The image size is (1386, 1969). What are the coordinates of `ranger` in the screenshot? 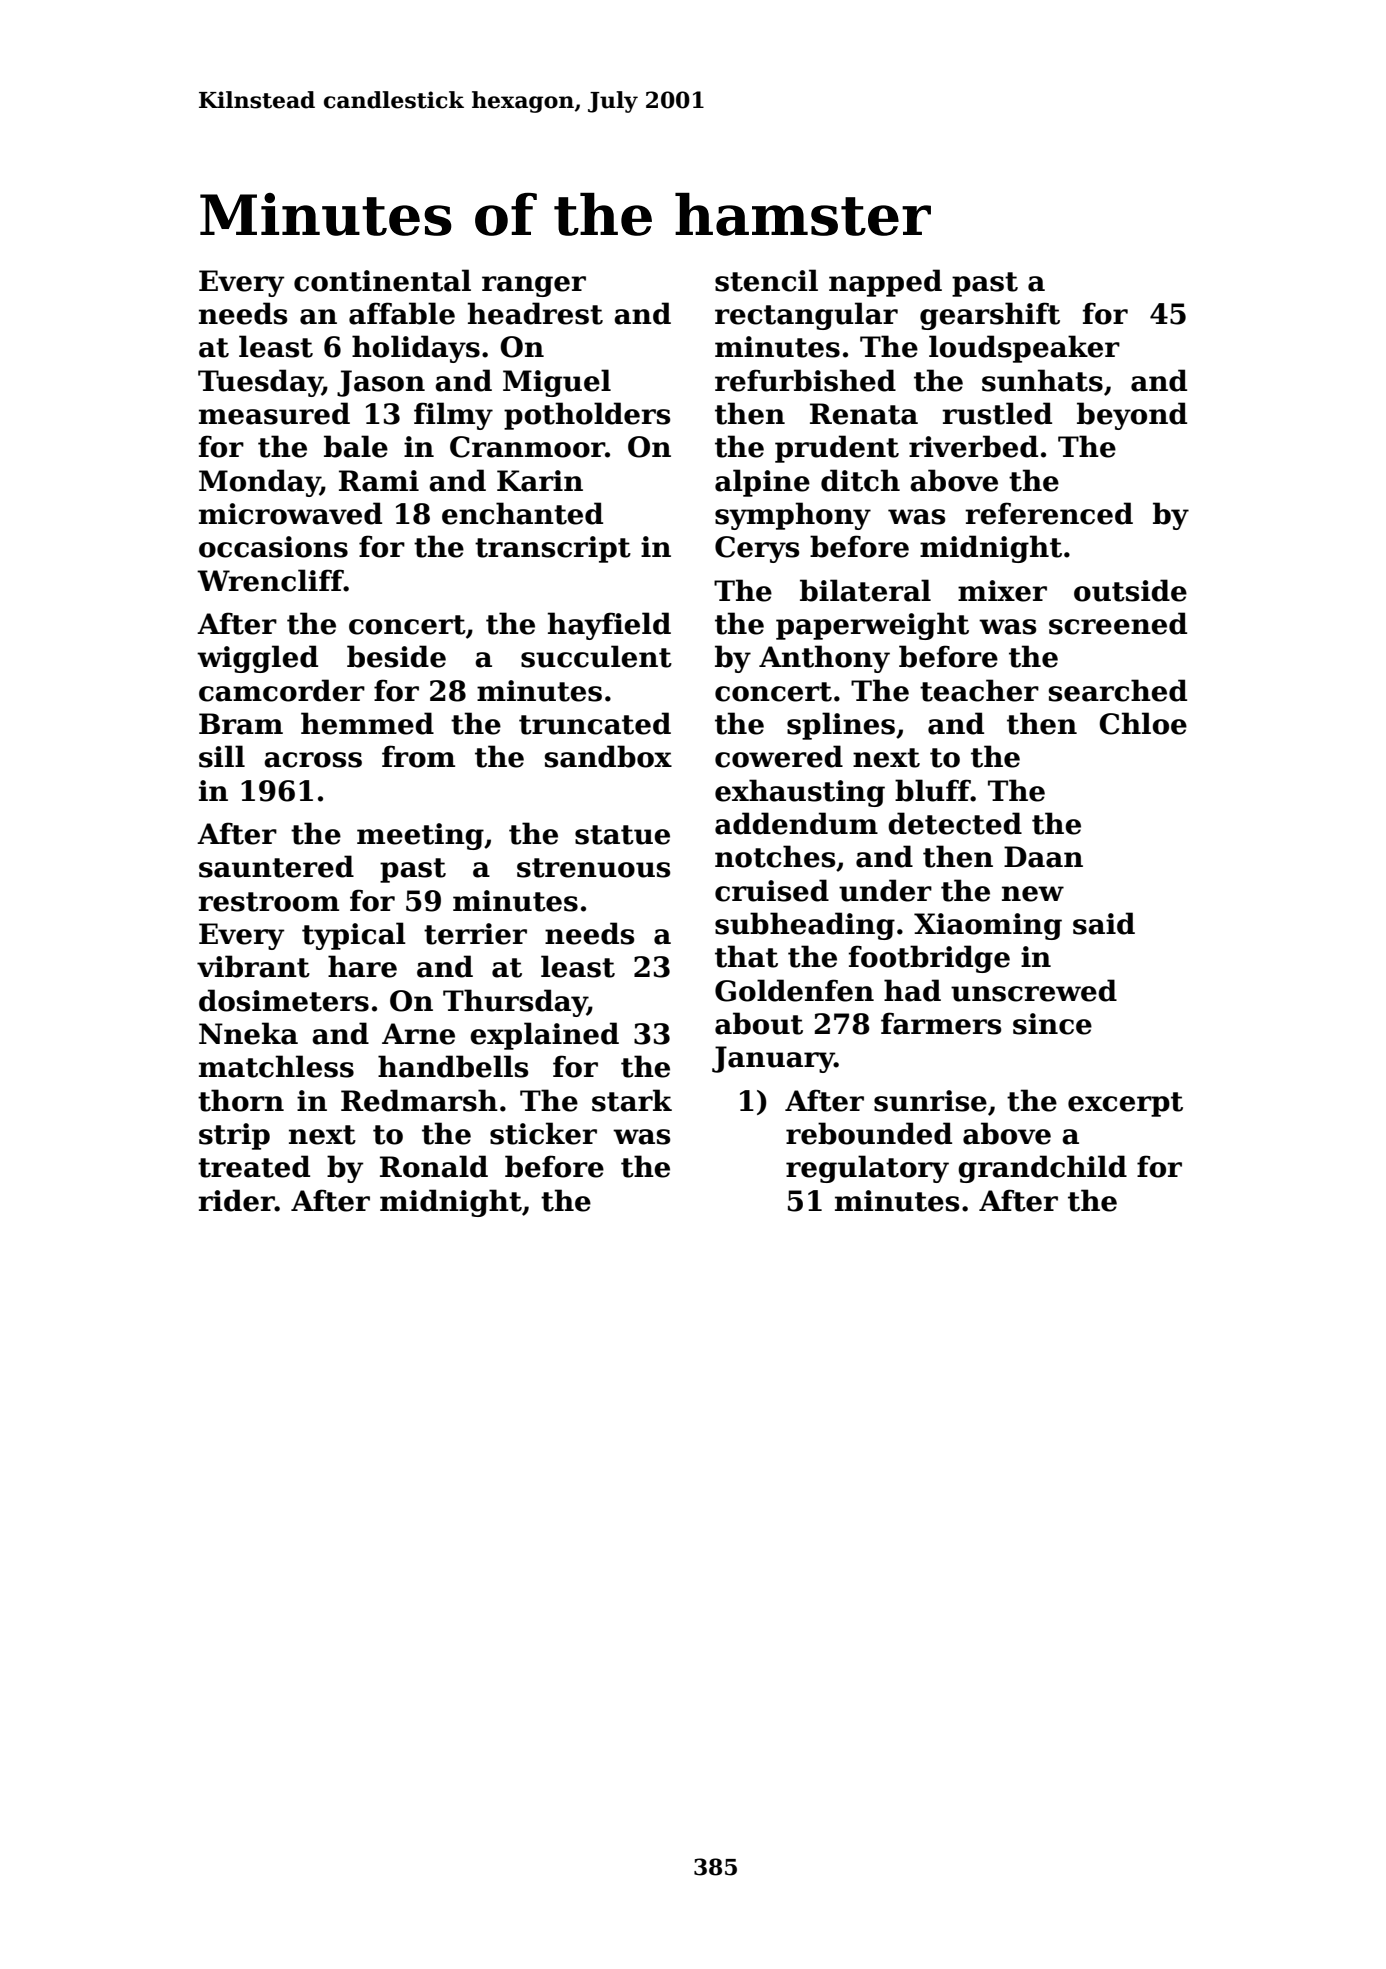 It's located at (534, 286).
